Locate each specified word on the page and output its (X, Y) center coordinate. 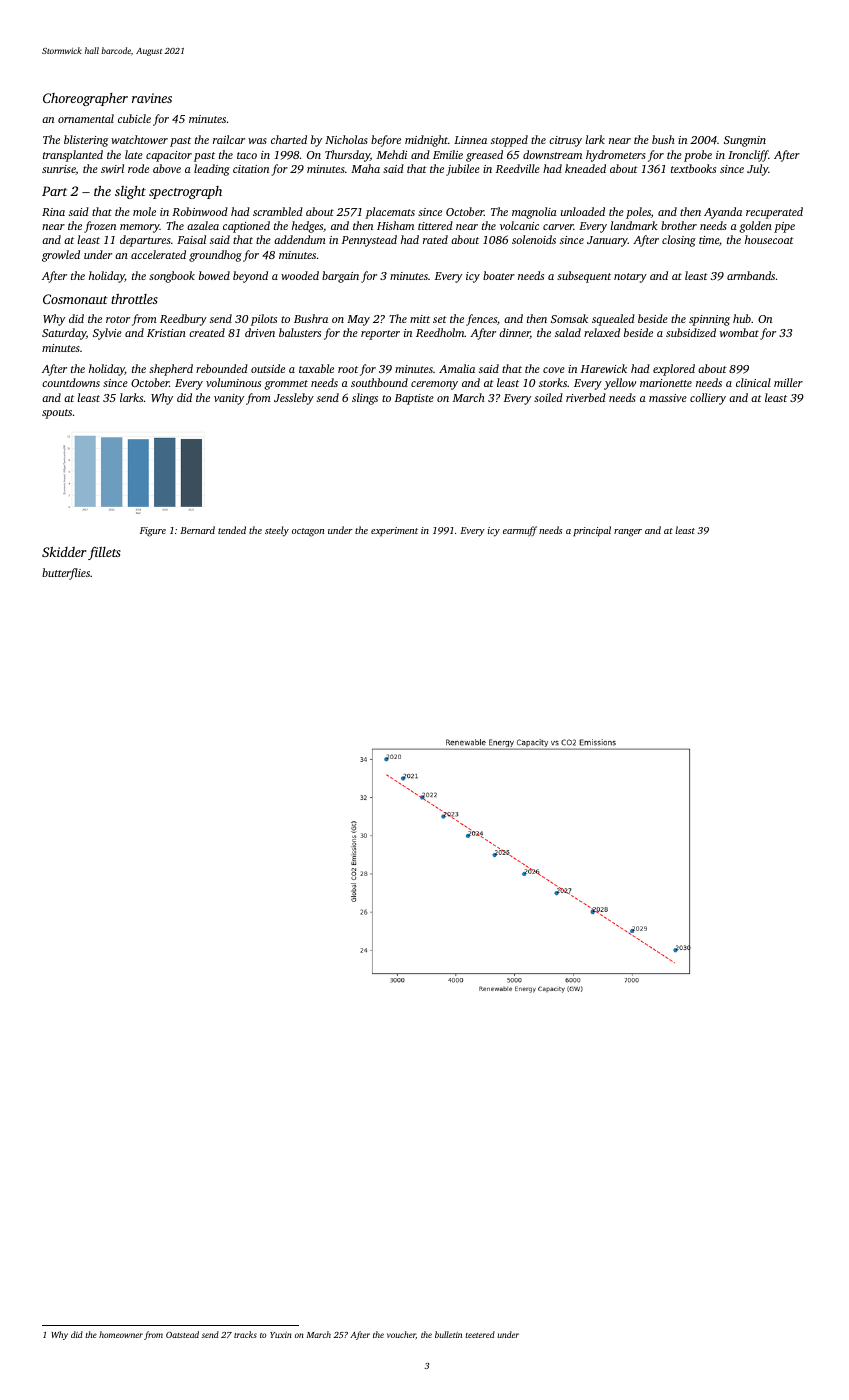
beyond (250, 277)
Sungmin (745, 141)
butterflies (66, 574)
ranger (628, 533)
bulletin (448, 1334)
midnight (426, 141)
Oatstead (182, 1334)
